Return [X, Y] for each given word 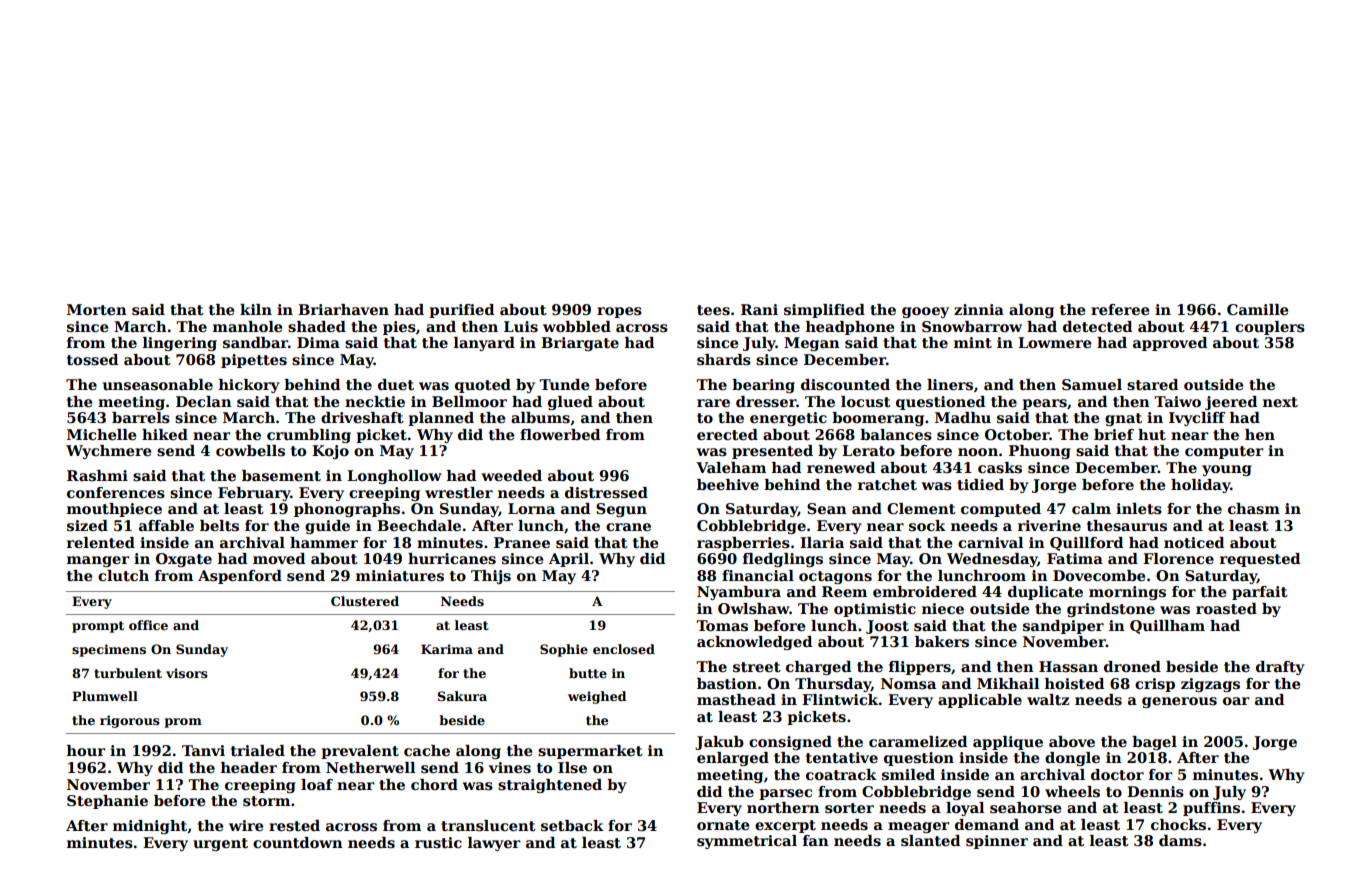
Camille [1257, 309]
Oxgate [184, 560]
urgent [220, 844]
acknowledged [754, 643]
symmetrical [747, 842]
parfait [1260, 593]
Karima [447, 649]
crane [628, 527]
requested [1260, 560]
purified [461, 311]
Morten [97, 309]
